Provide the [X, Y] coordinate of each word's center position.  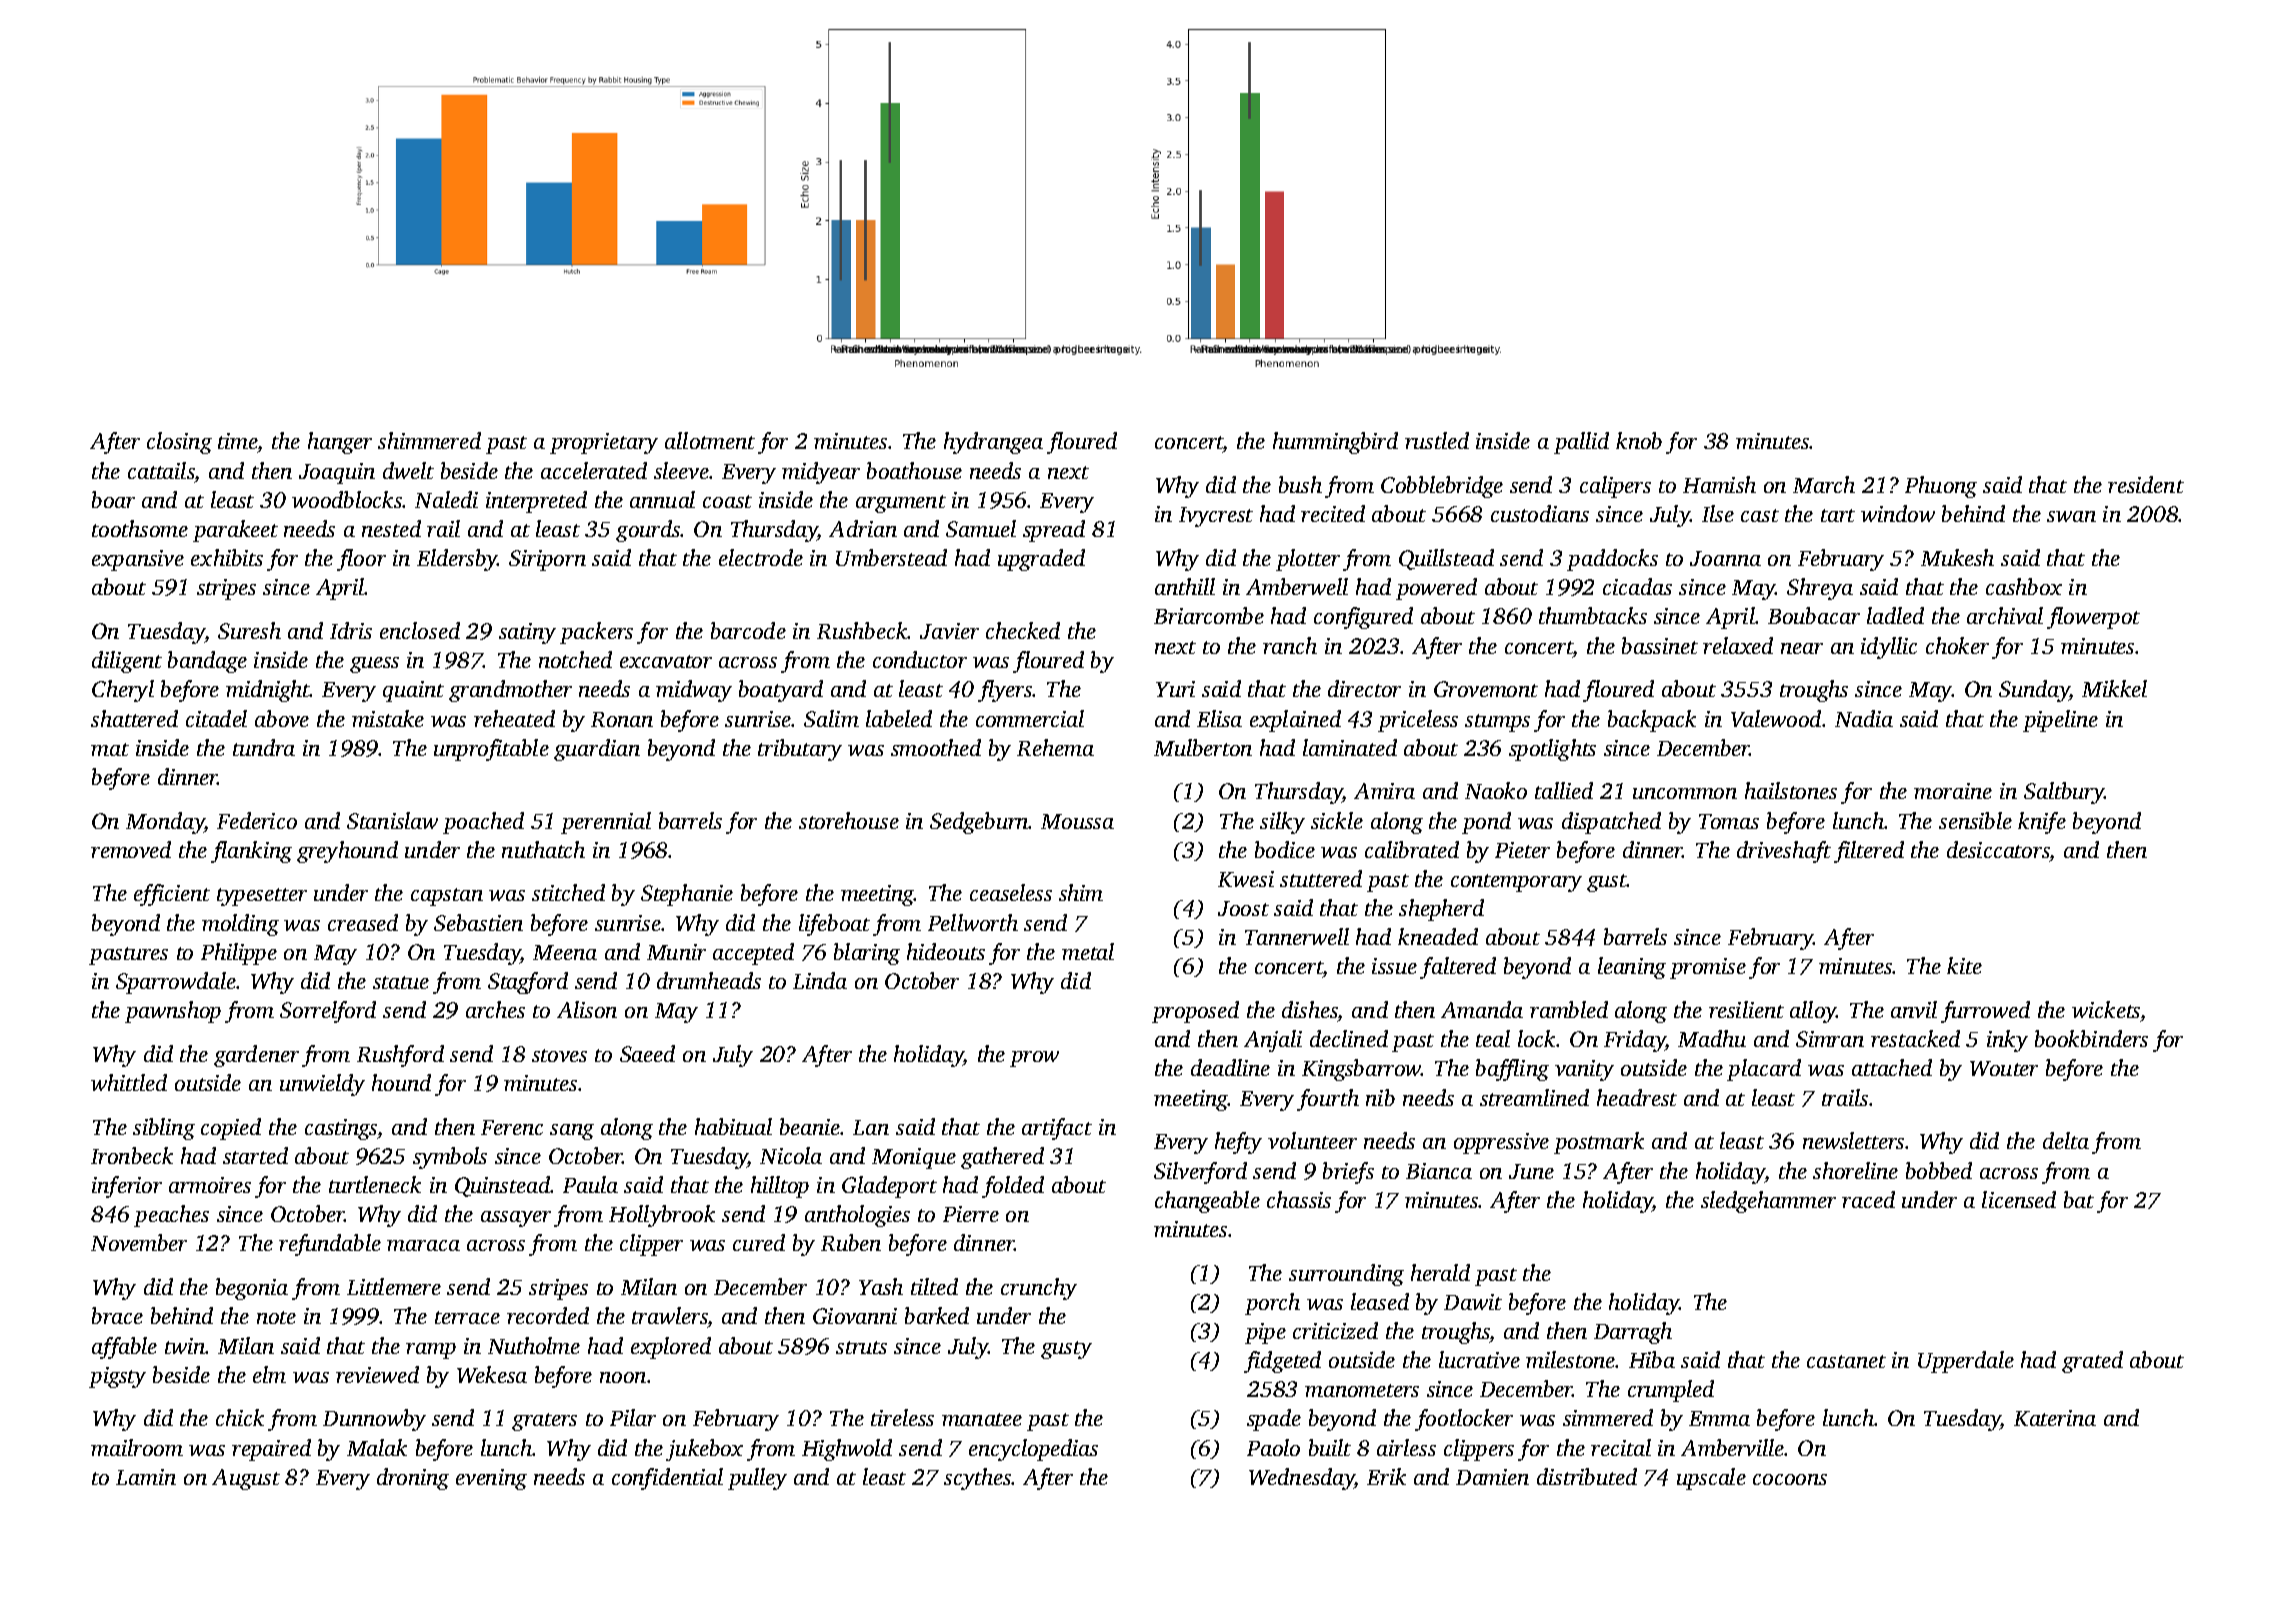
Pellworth [973, 922]
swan [2071, 516]
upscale [1711, 1479]
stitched [568, 892]
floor [361, 560]
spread [1054, 531]
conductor [920, 659]
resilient [1746, 1009]
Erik [1386, 1476]
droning [413, 1479]
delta [2066, 1140]
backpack [1652, 721]
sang [572, 1132]
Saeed [647, 1053]
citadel [216, 718]
